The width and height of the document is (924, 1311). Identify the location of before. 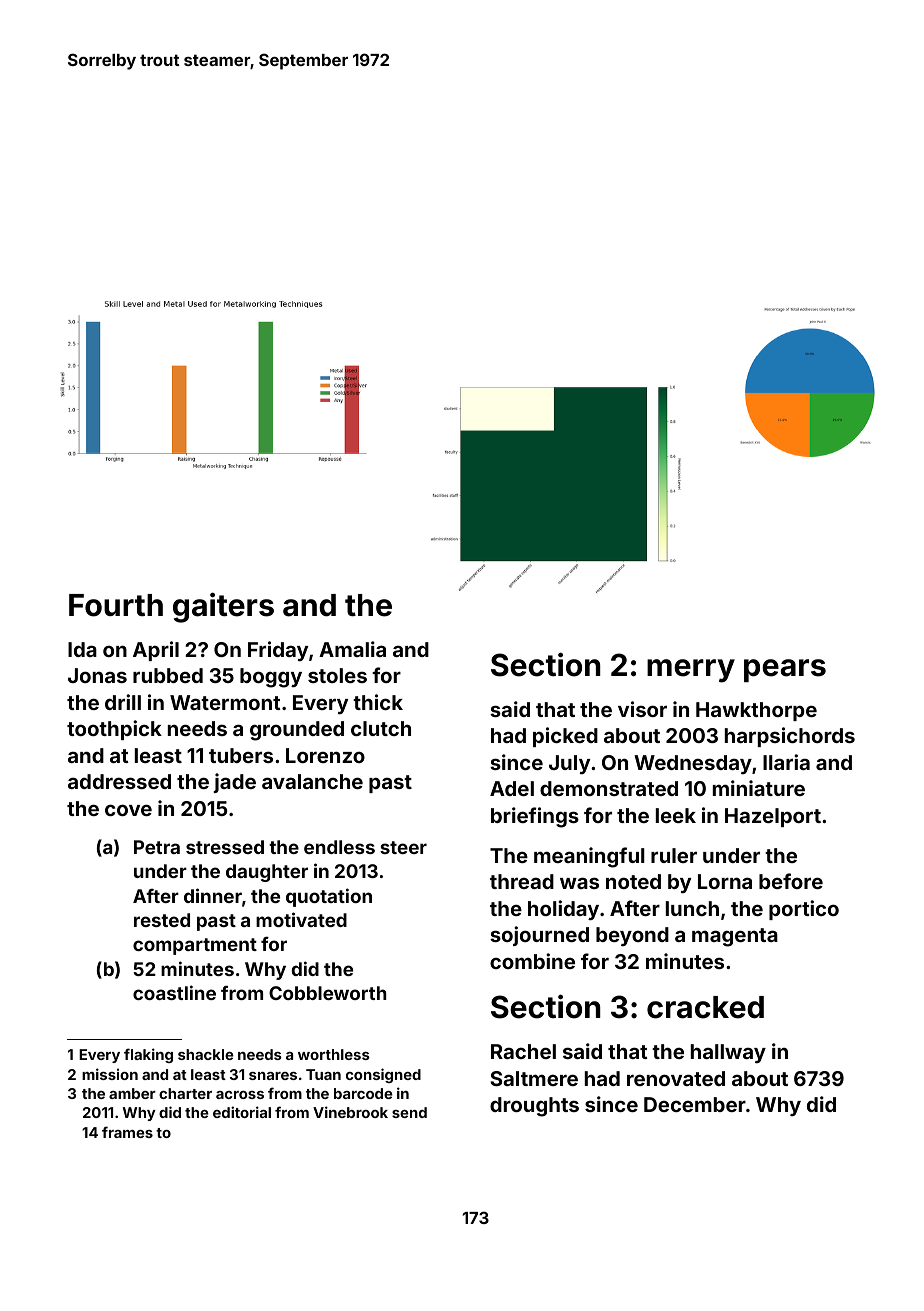
(791, 881).
